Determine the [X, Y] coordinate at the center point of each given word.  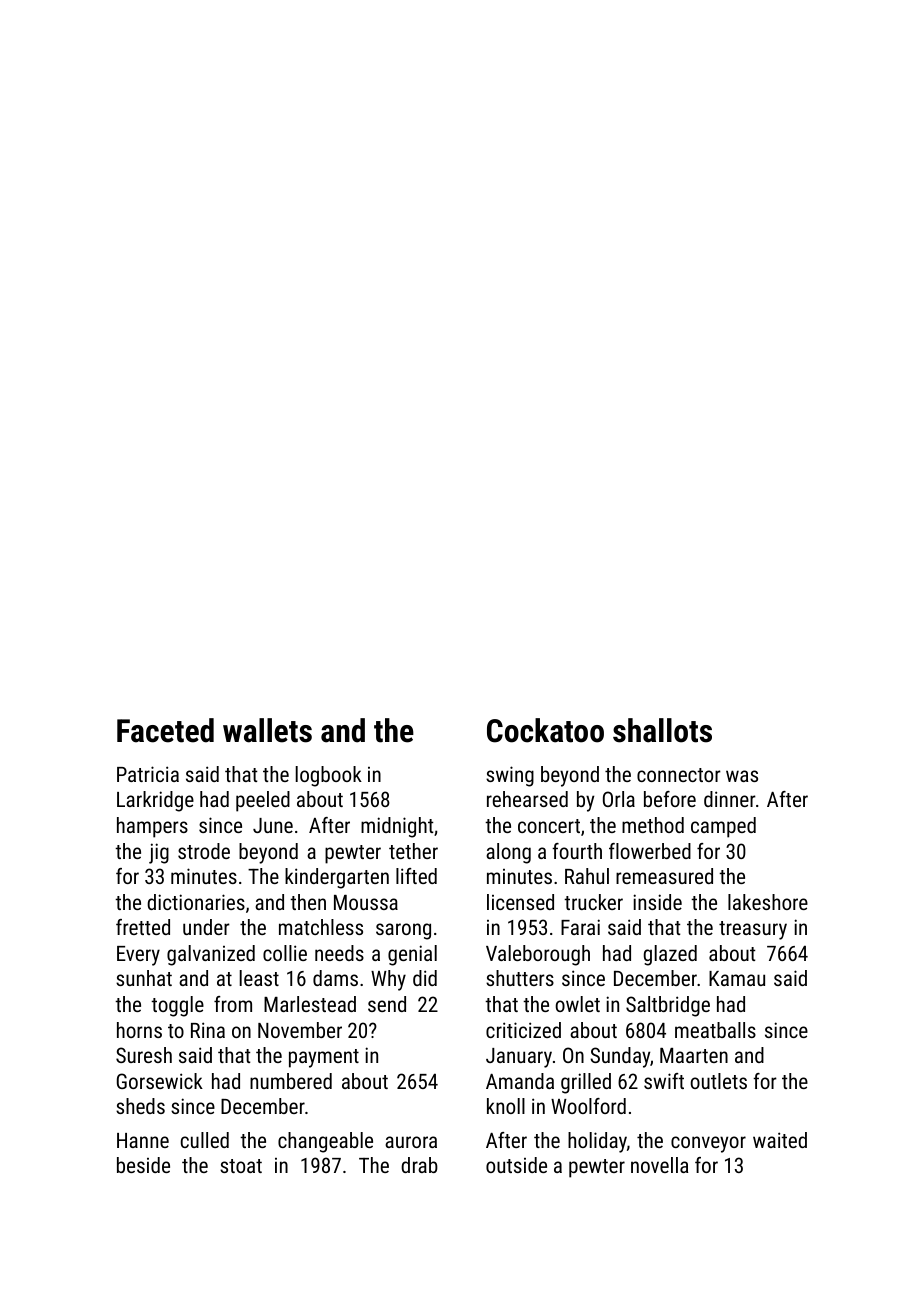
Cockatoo [545, 730]
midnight [397, 827]
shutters [520, 978]
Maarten [694, 1055]
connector [679, 775]
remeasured [664, 876]
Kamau [737, 978]
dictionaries [196, 902]
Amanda [520, 1081]
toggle [177, 1006]
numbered [291, 1081]
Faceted [165, 730]
